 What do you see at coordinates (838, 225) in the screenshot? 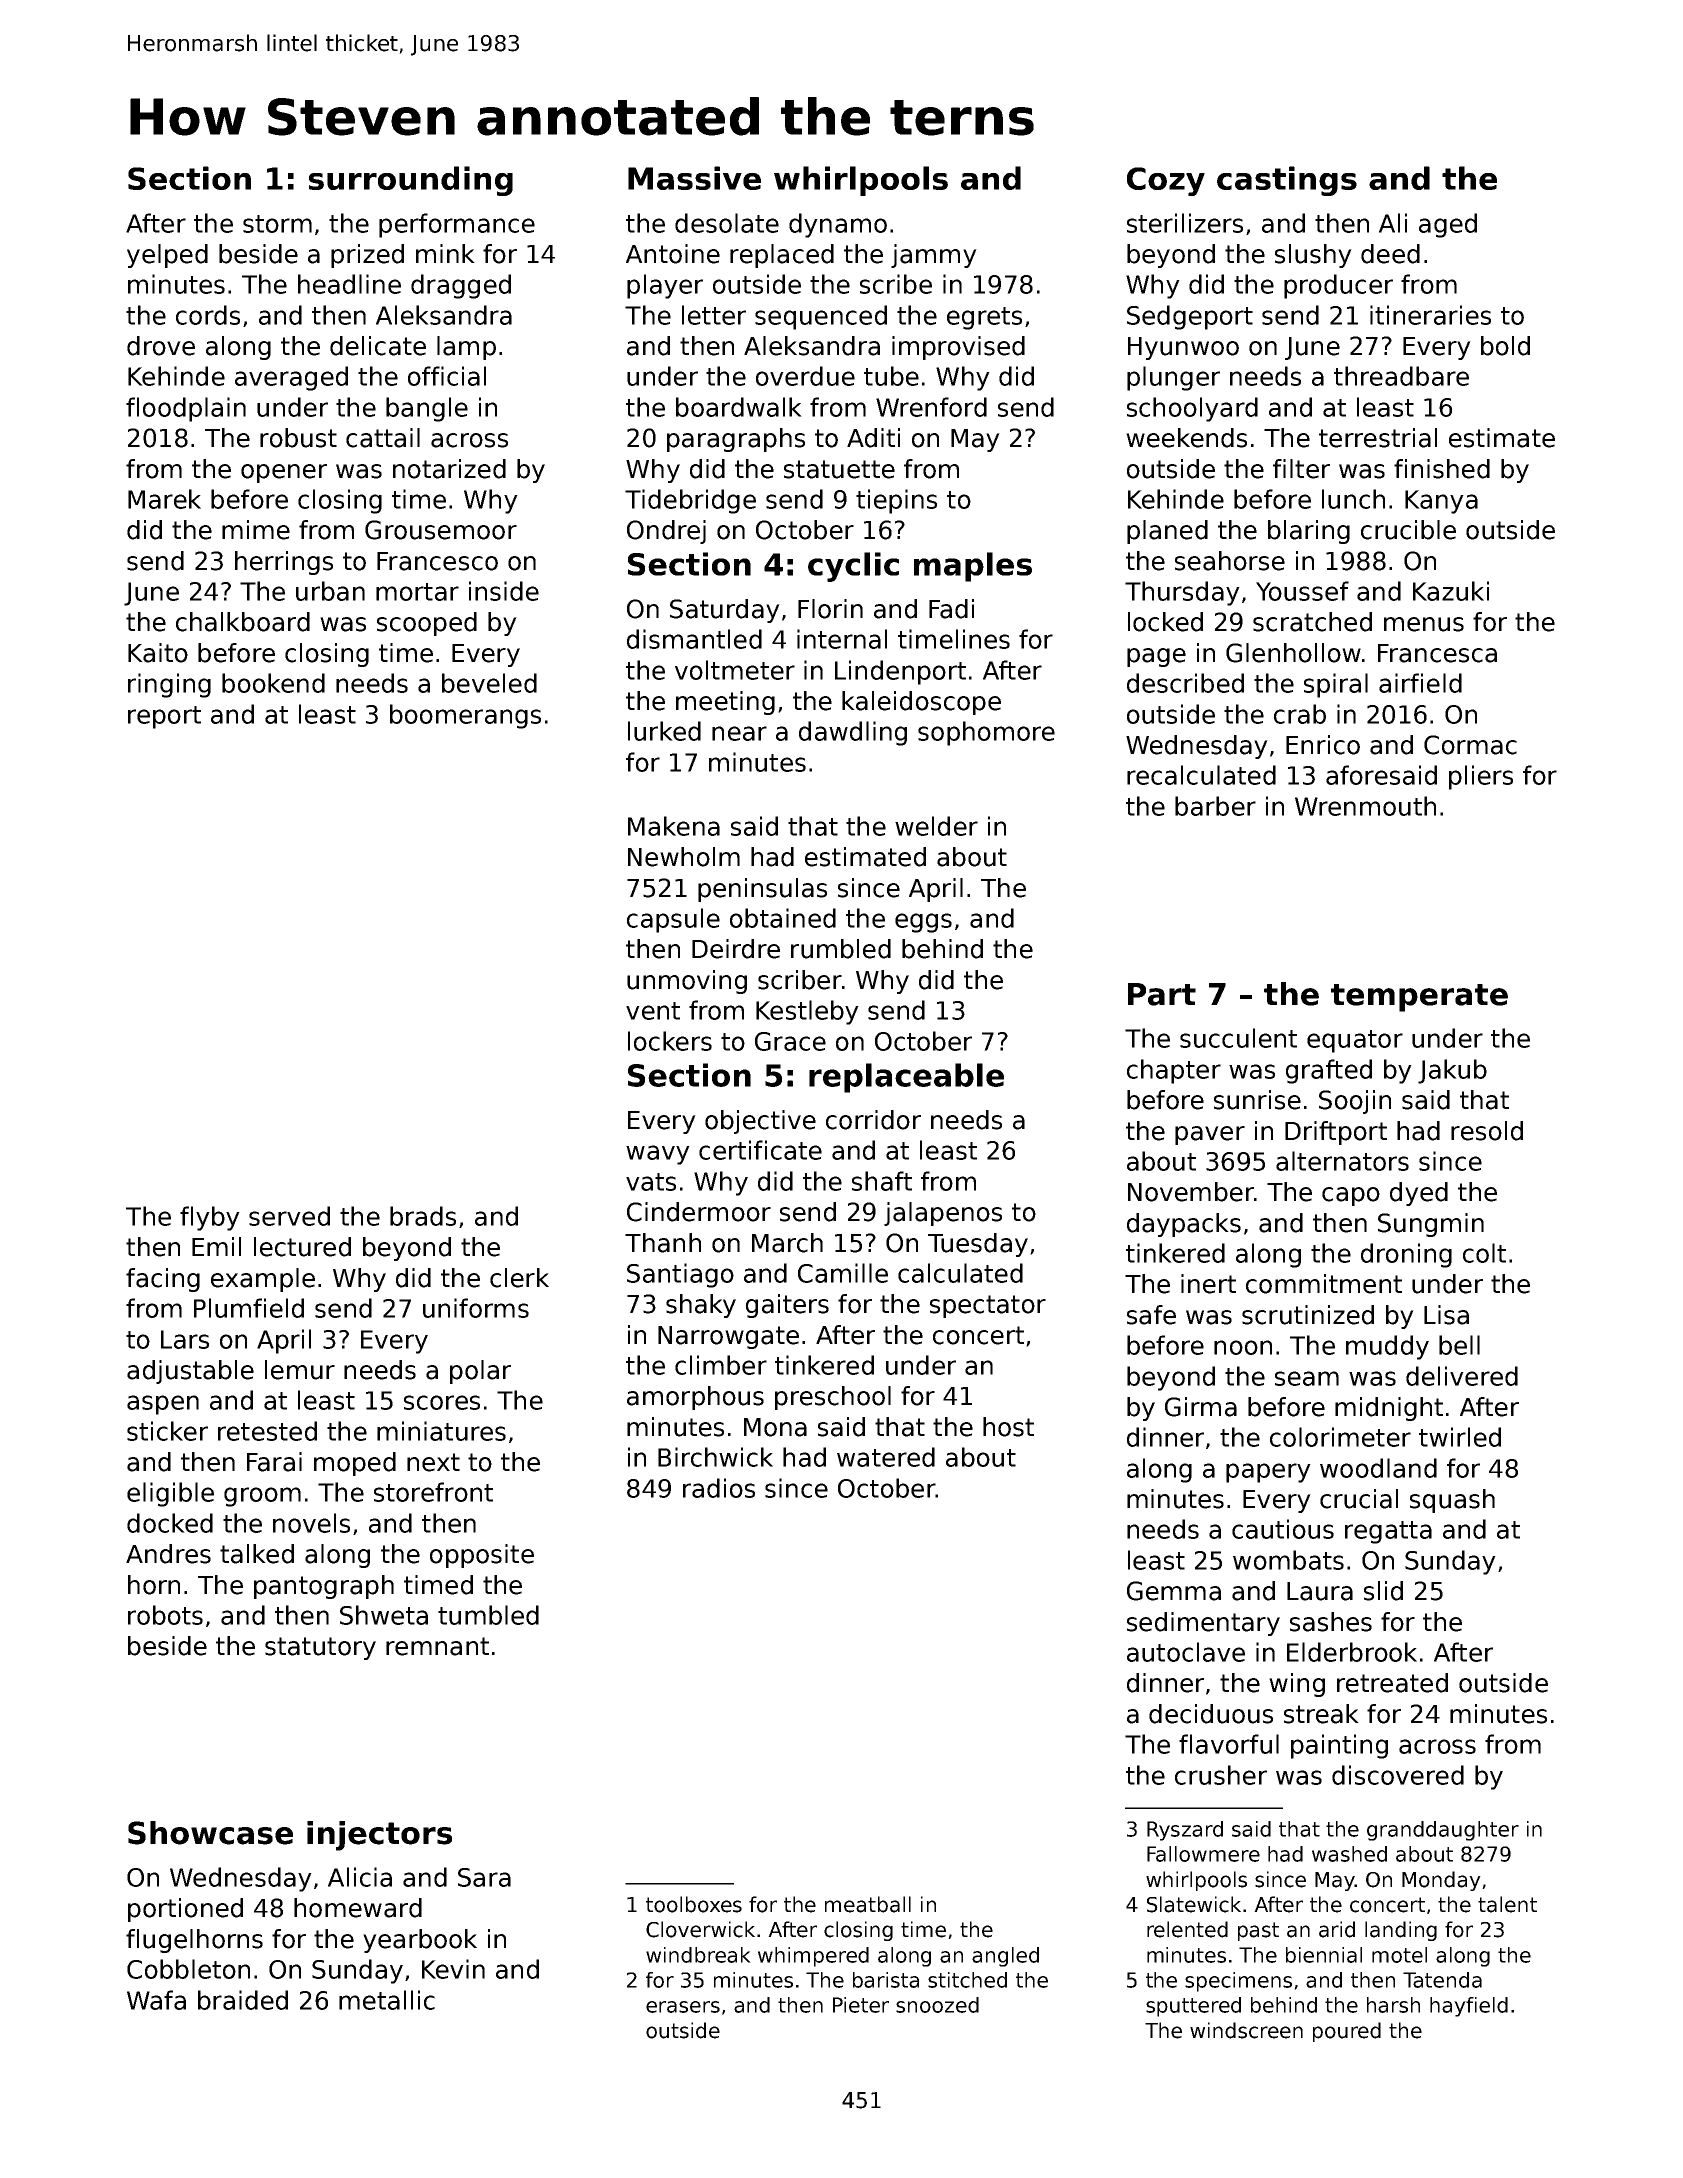
I see `dynamo` at bounding box center [838, 225].
